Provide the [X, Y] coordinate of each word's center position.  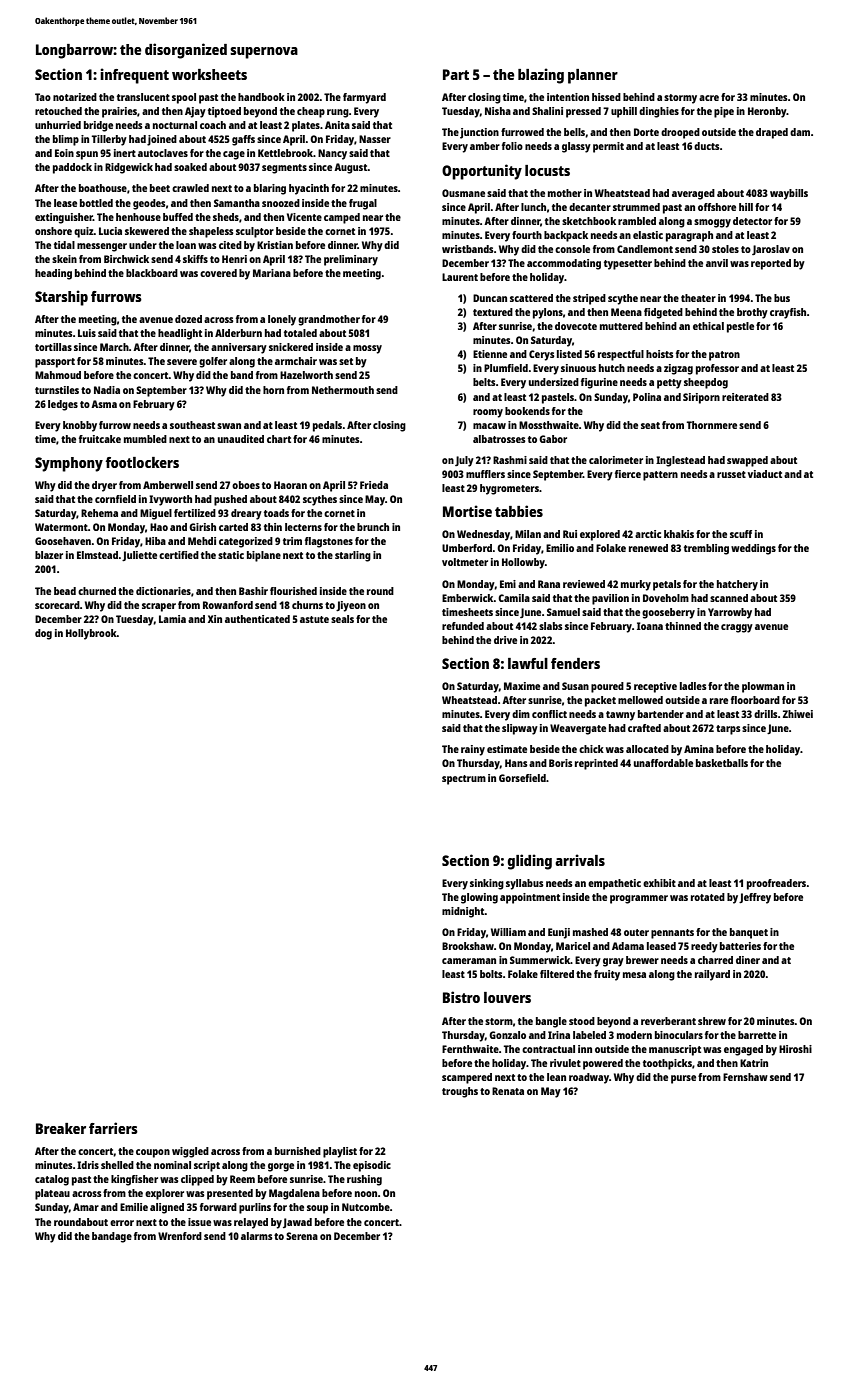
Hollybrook [91, 634]
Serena [302, 1236]
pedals [327, 426]
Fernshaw [745, 1077]
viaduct [765, 474]
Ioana [650, 626]
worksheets [209, 74]
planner [593, 76]
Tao [43, 97]
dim [521, 714]
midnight [463, 912]
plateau [52, 1194]
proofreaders [776, 884]
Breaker [61, 1128]
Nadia [107, 390]
